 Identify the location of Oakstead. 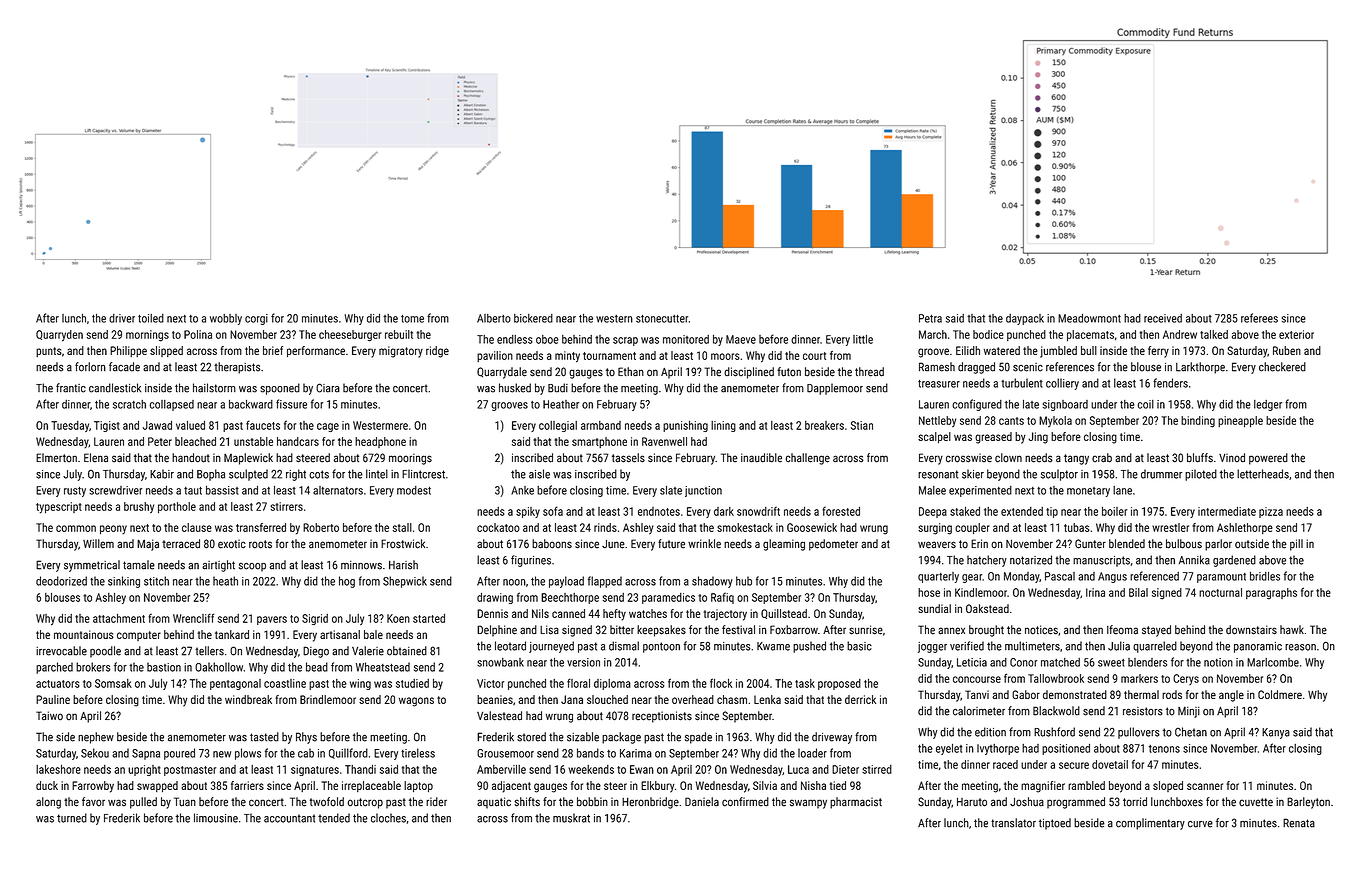
(987, 608).
